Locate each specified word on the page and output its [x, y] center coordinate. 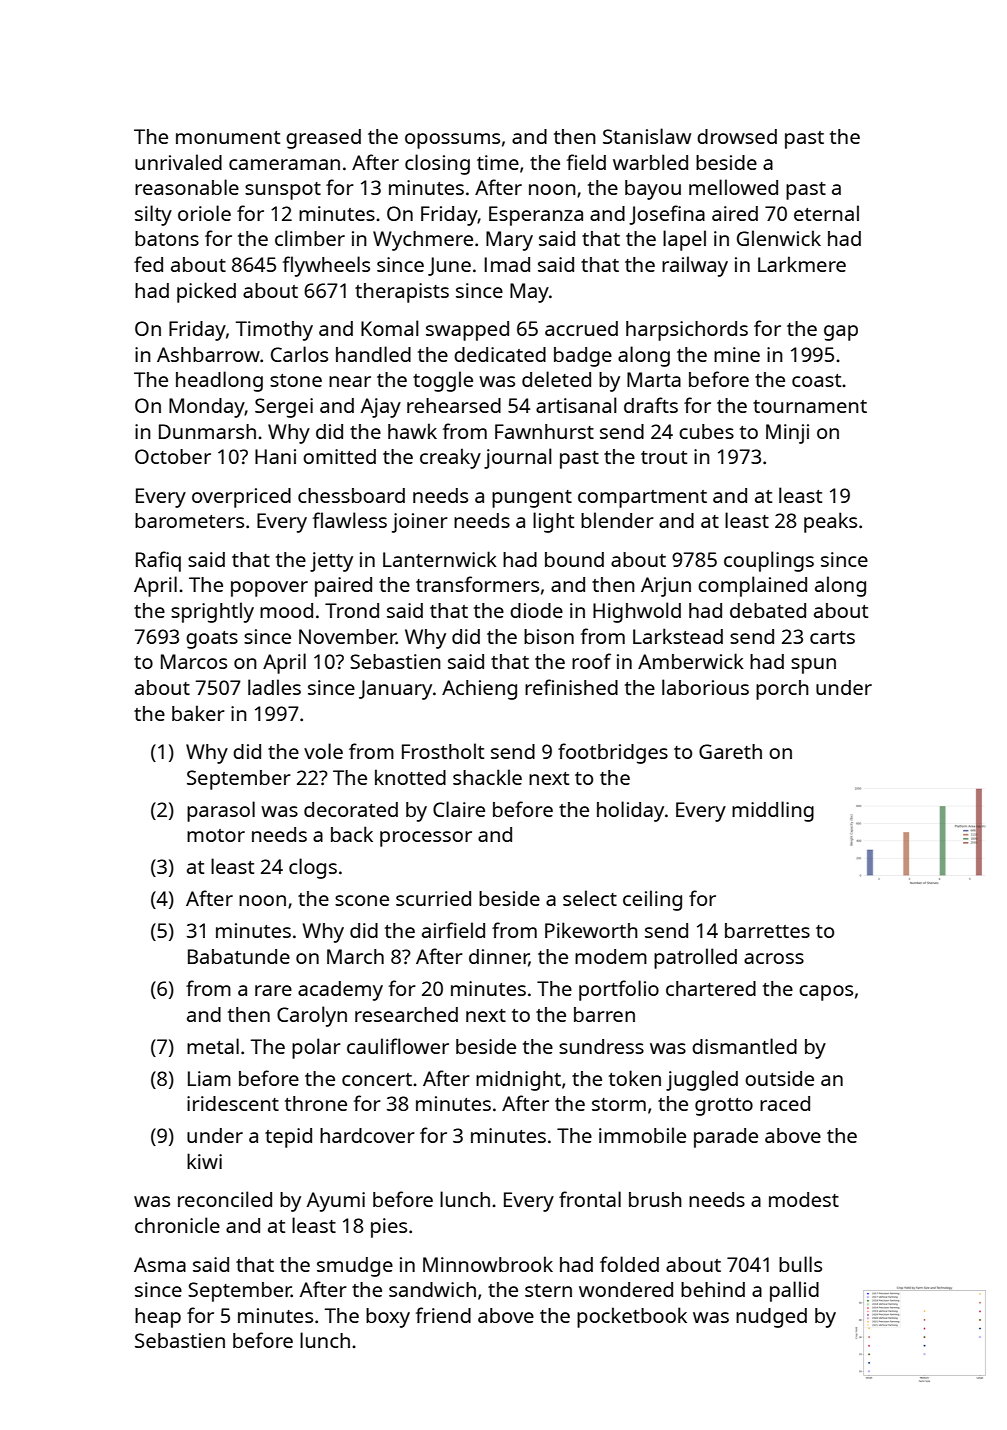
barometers [189, 520]
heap [158, 1318]
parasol [221, 811]
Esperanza [536, 216]
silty [153, 215]
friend [443, 1315]
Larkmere [802, 264]
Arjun [666, 587]
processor [426, 839]
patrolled [695, 958]
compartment [642, 499]
